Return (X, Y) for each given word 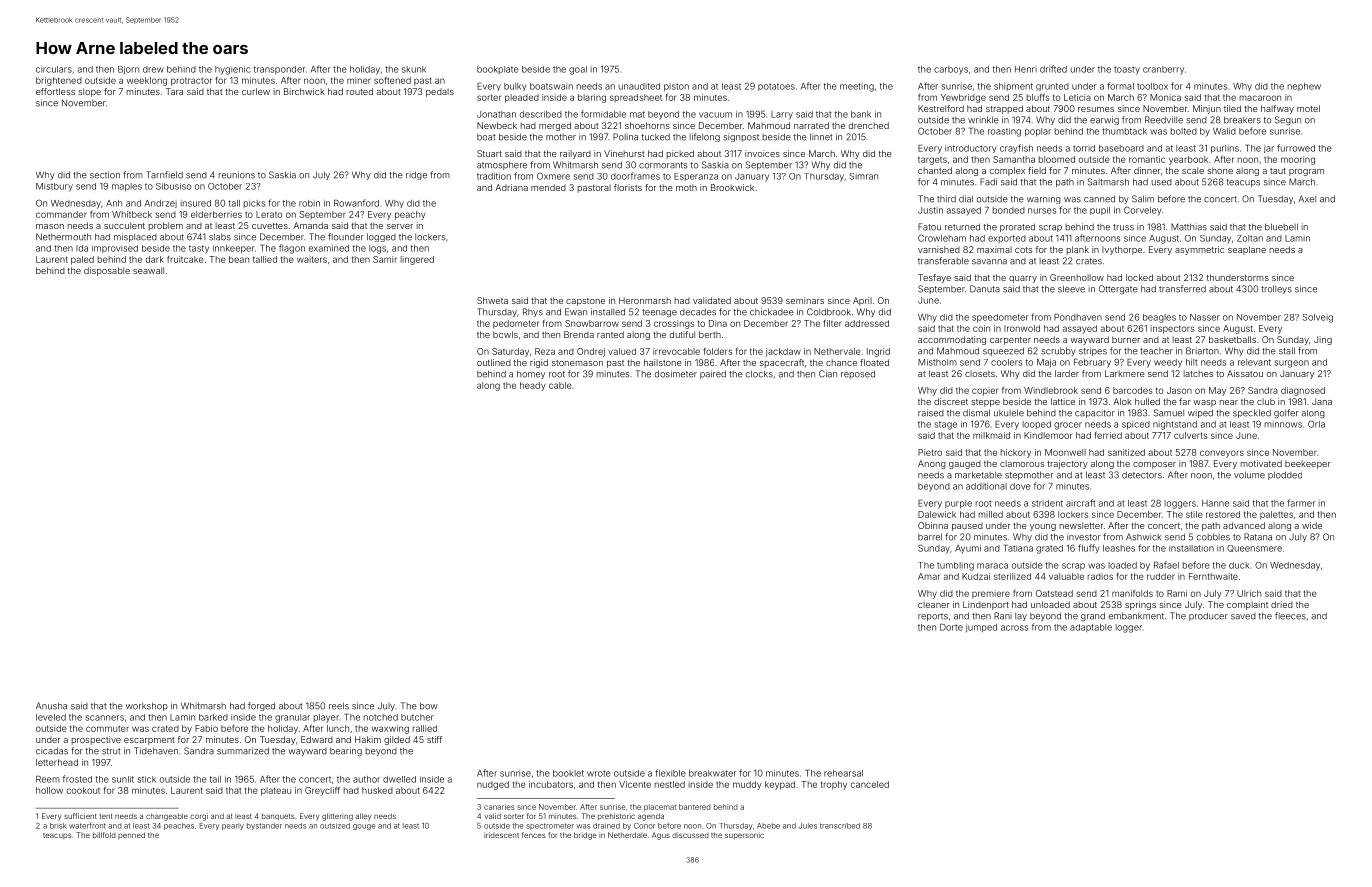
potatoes (776, 87)
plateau (276, 791)
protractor (191, 82)
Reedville (1164, 120)
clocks (759, 374)
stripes (1093, 351)
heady (533, 386)
